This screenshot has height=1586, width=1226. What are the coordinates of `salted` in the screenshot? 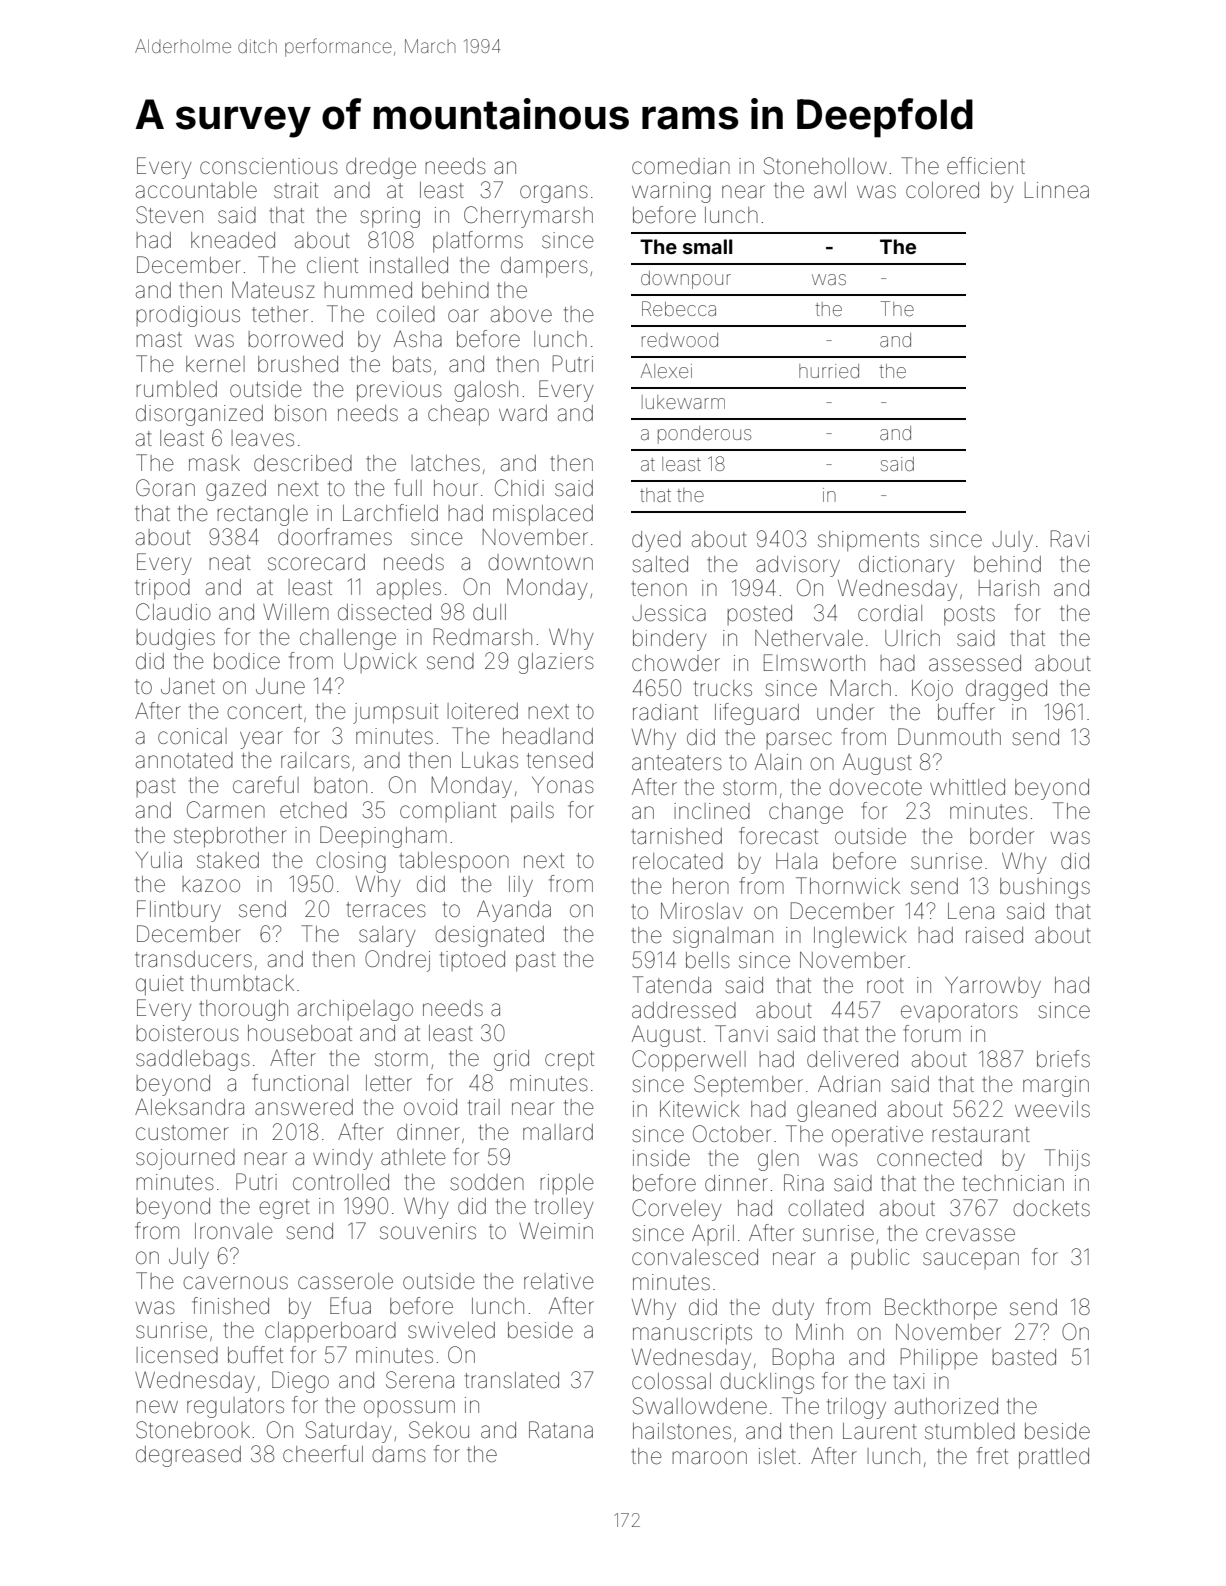 It's located at (660, 564).
